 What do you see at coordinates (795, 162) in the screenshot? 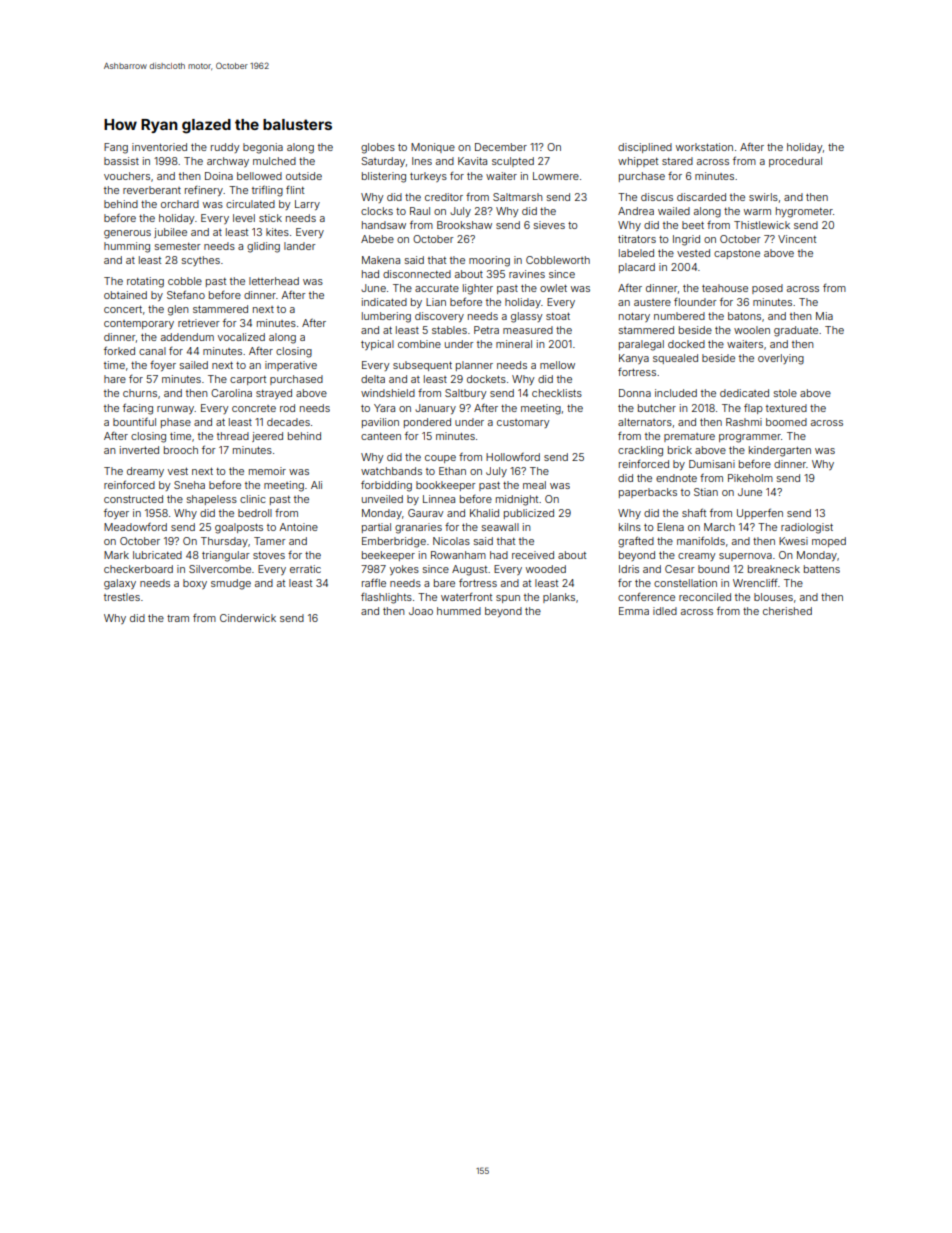
I see `procedural` at bounding box center [795, 162].
